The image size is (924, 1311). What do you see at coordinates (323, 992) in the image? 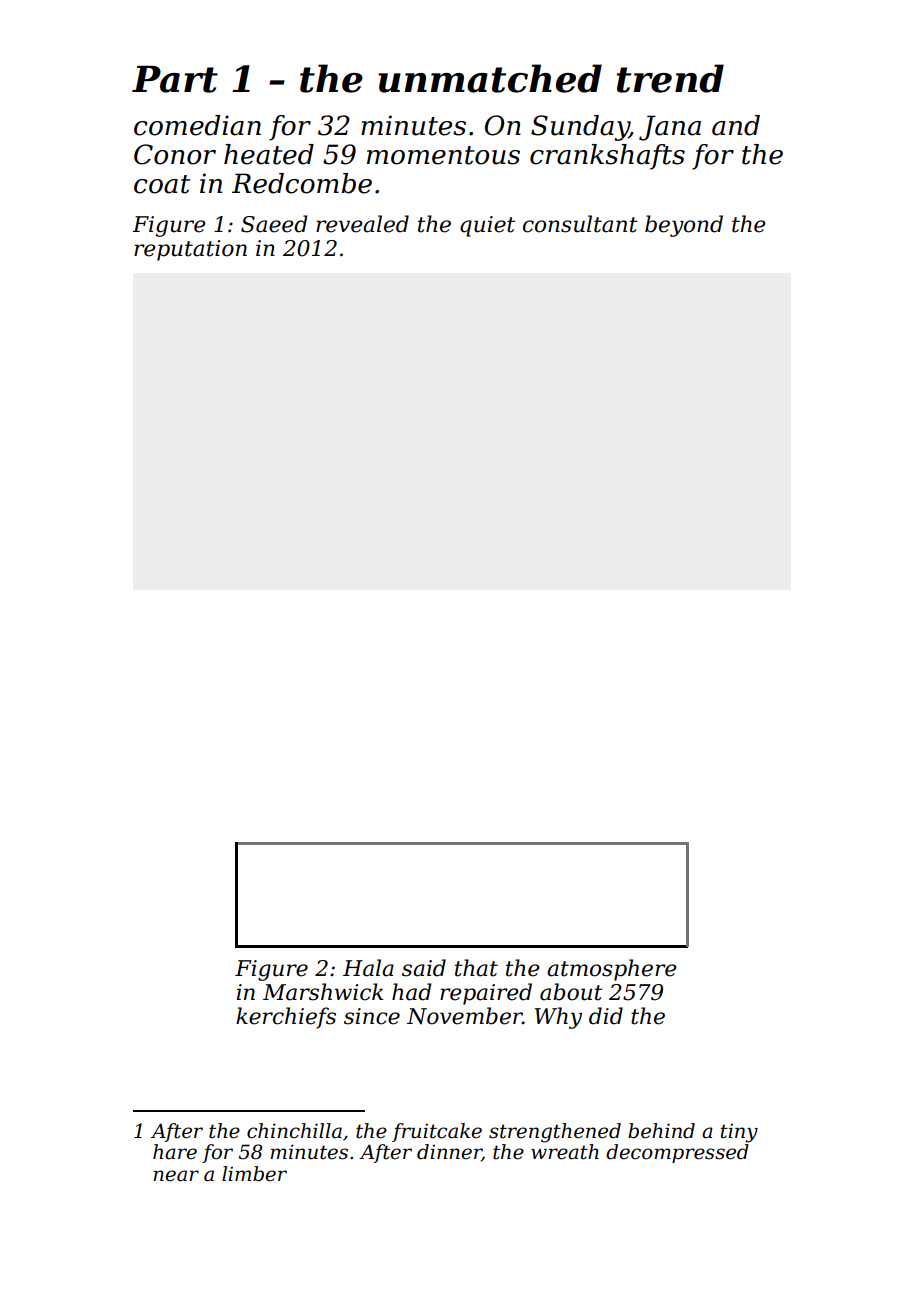
I see `Marshwick` at bounding box center [323, 992].
